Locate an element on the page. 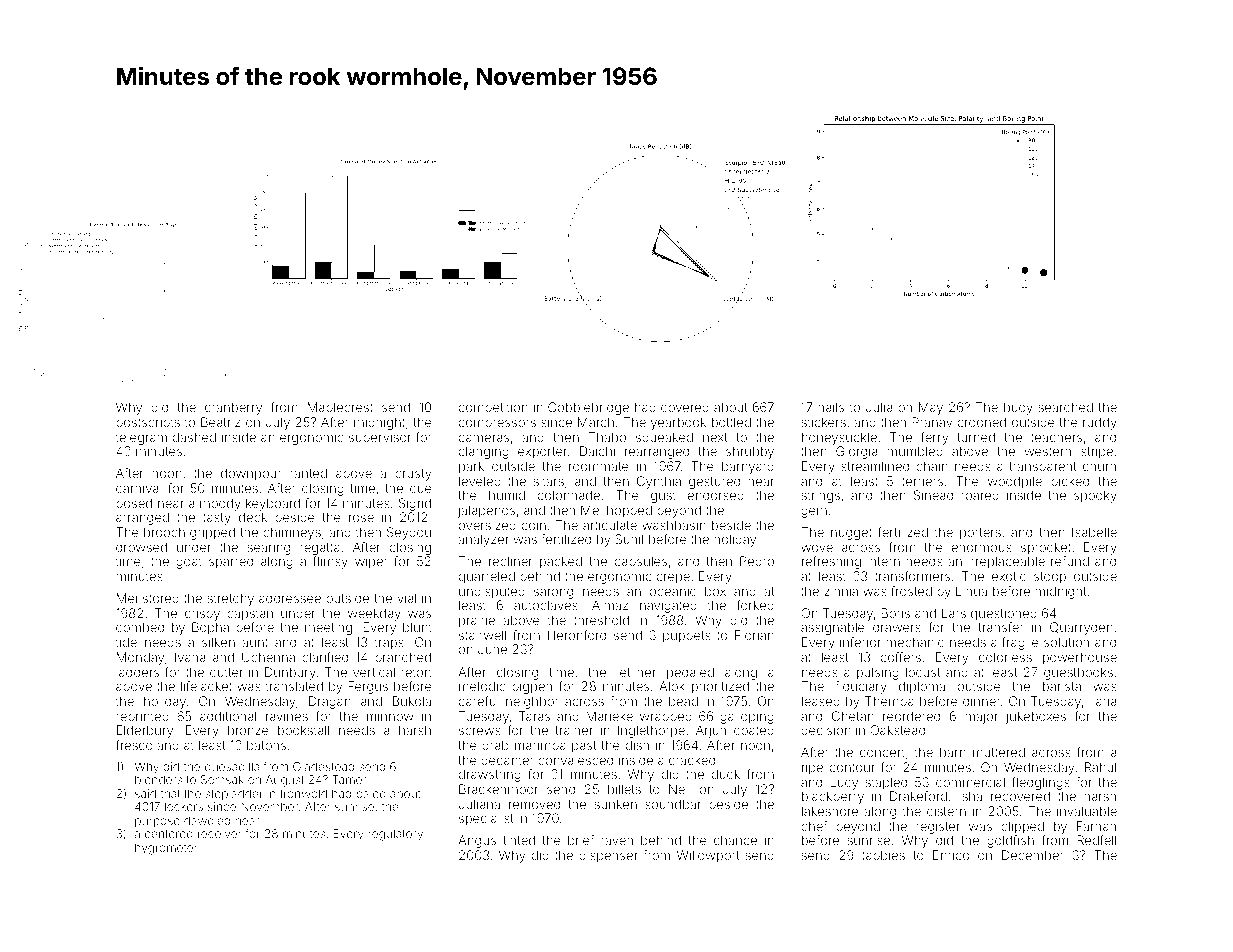  Cobblebridge is located at coordinates (588, 408).
